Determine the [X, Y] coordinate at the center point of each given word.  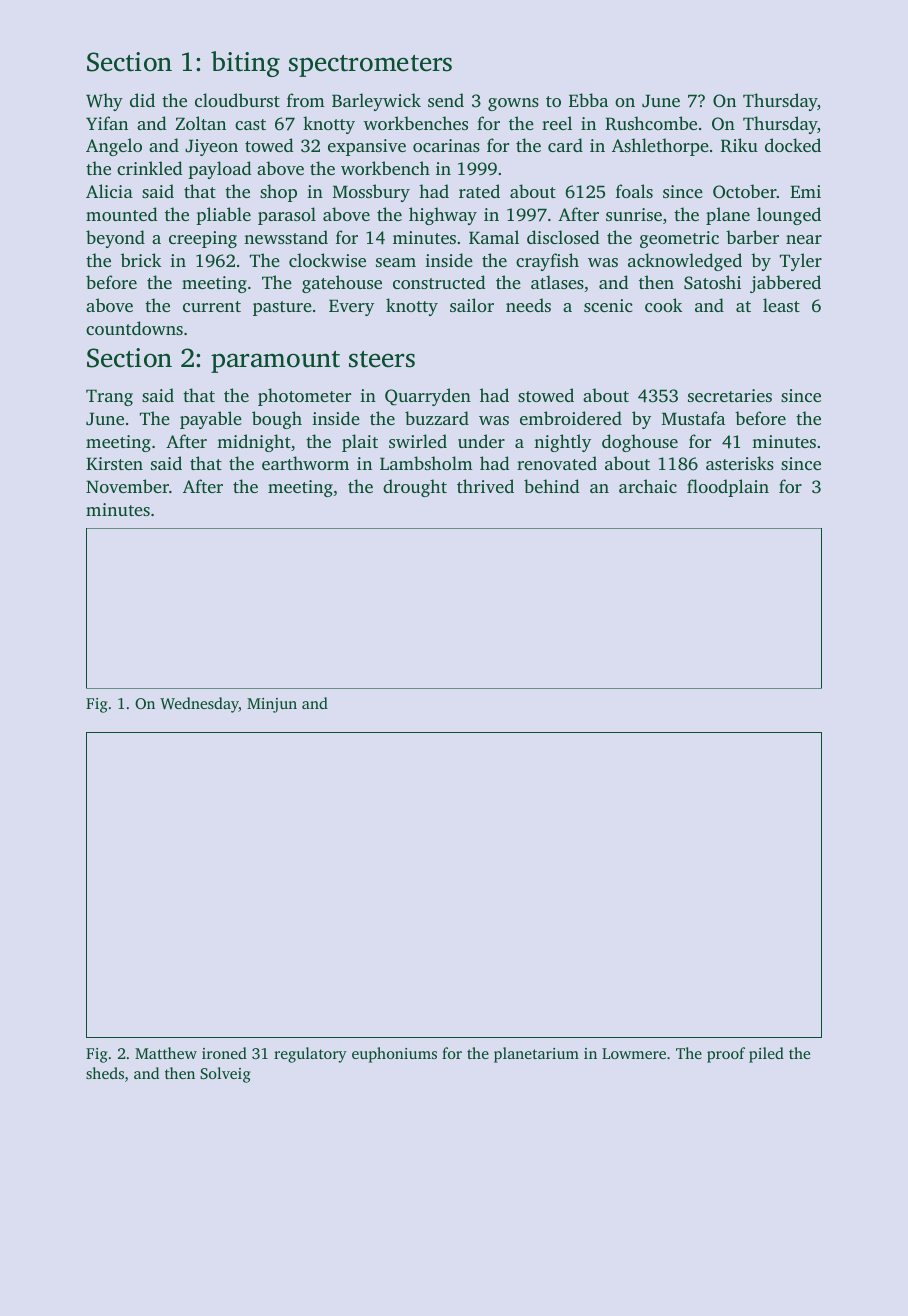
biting [245, 64]
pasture [282, 308]
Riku [739, 145]
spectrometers [370, 66]
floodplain [728, 488]
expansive [367, 147]
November [127, 486]
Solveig [225, 1075]
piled [766, 1055]
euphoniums [394, 1055]
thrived [485, 486]
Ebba [588, 100]
